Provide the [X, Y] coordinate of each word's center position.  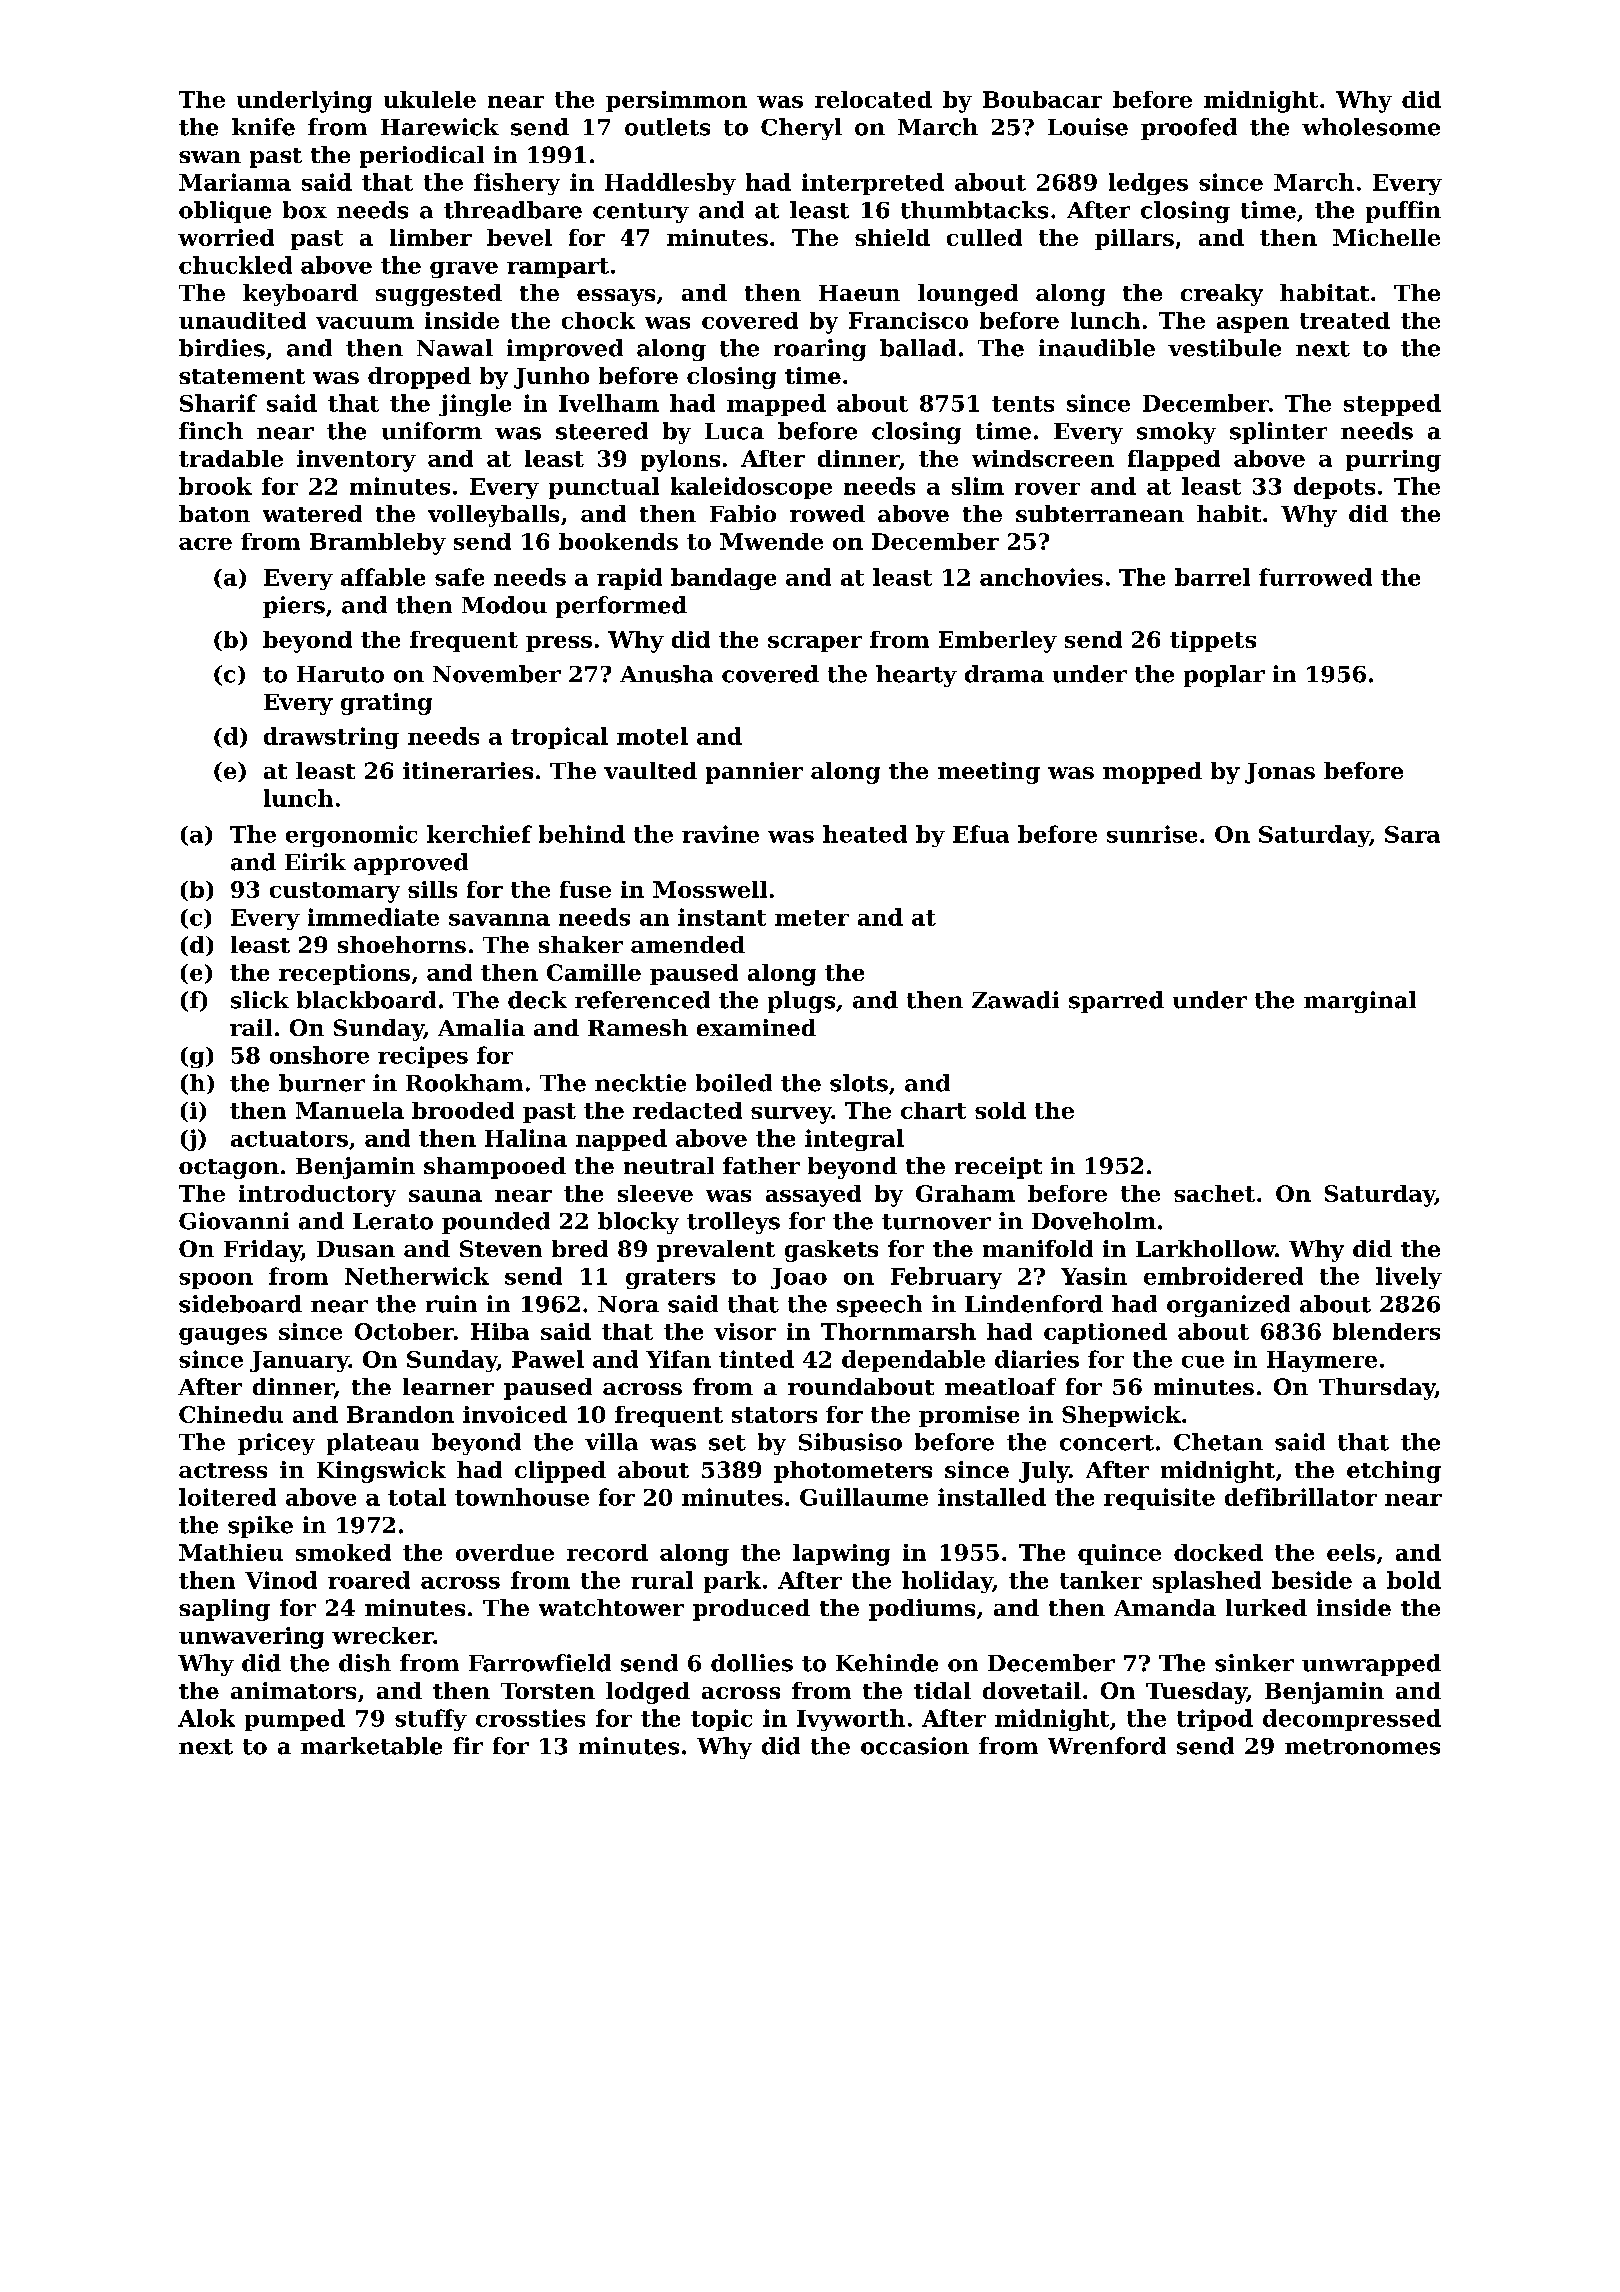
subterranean [1100, 513]
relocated [873, 99]
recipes [423, 1057]
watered [312, 513]
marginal [1360, 1002]
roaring [820, 350]
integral [854, 1140]
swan [210, 157]
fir [468, 1745]
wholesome [1371, 127]
